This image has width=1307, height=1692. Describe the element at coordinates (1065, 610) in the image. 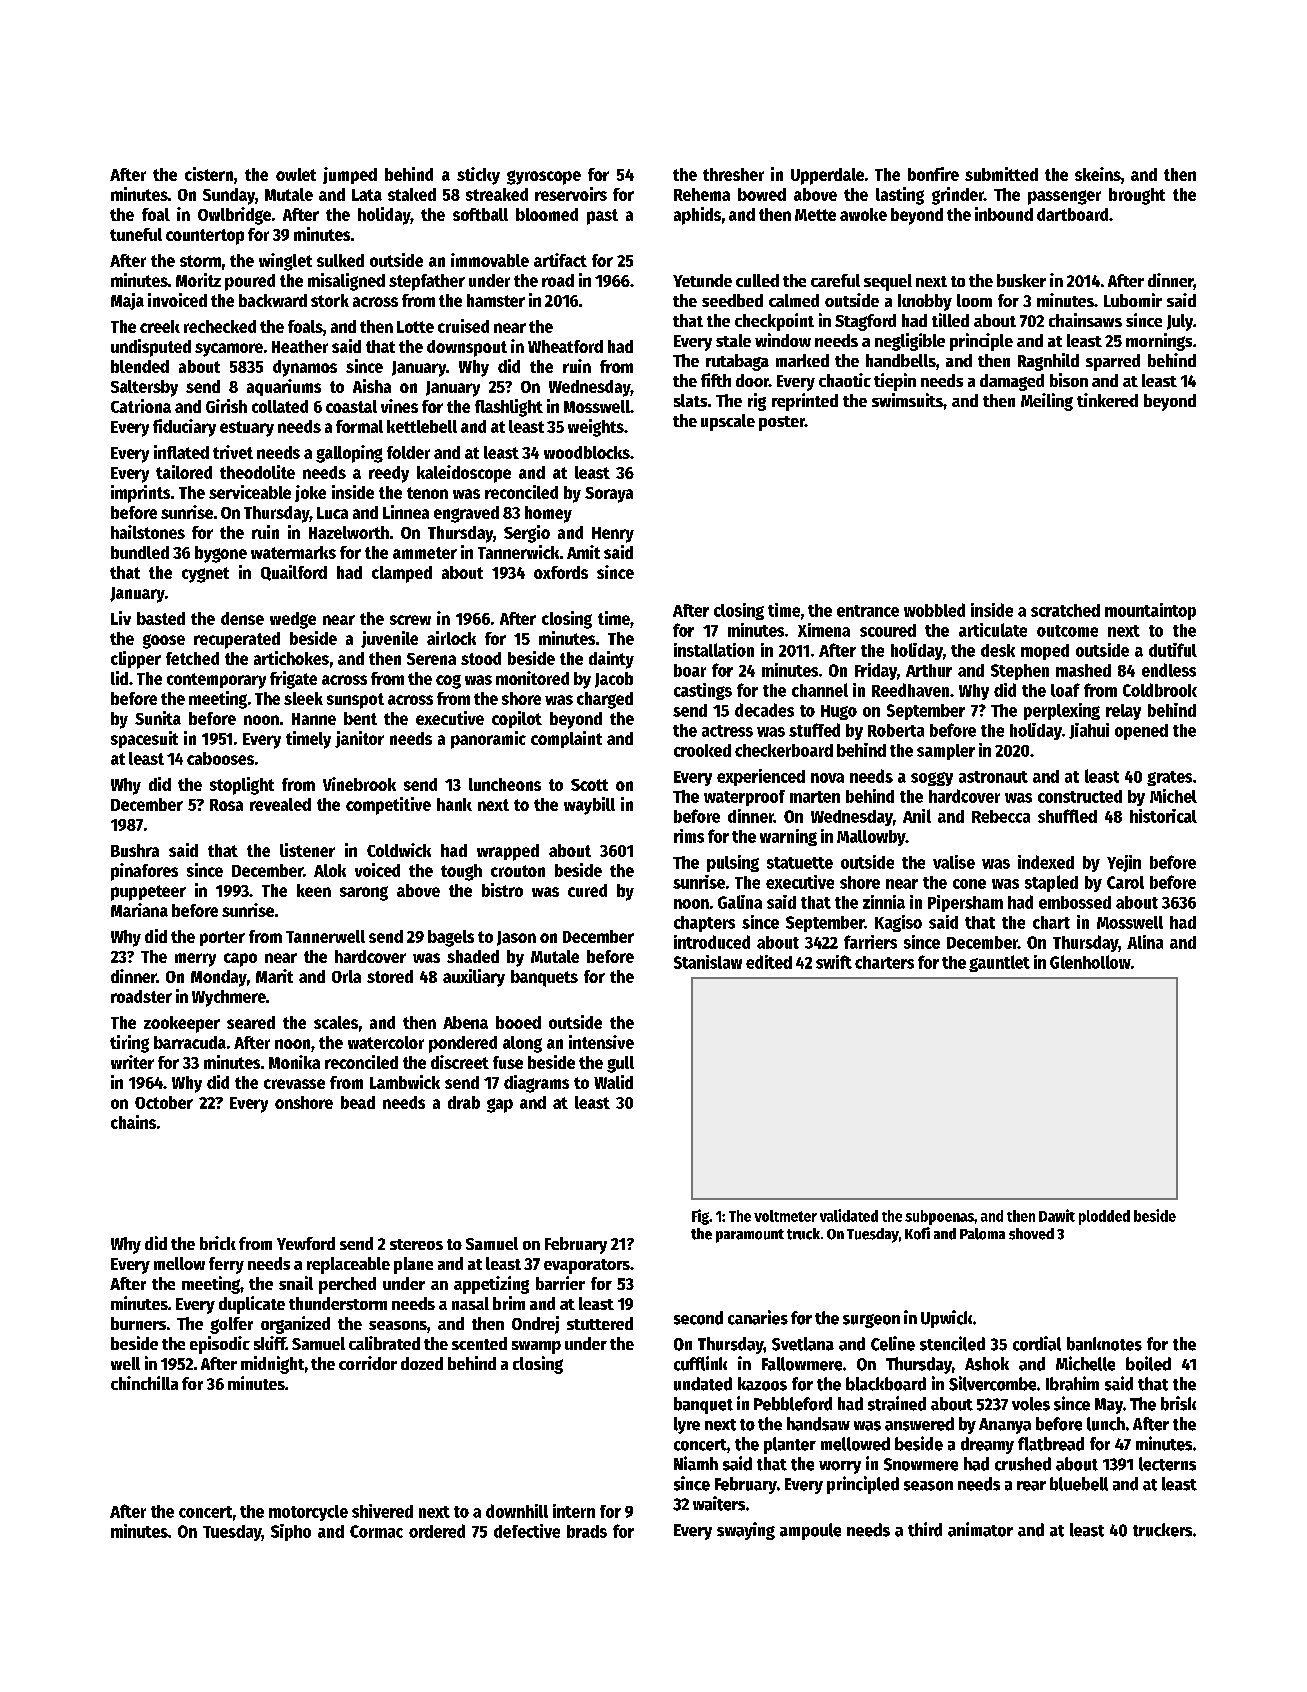

I see `scratched` at that location.
